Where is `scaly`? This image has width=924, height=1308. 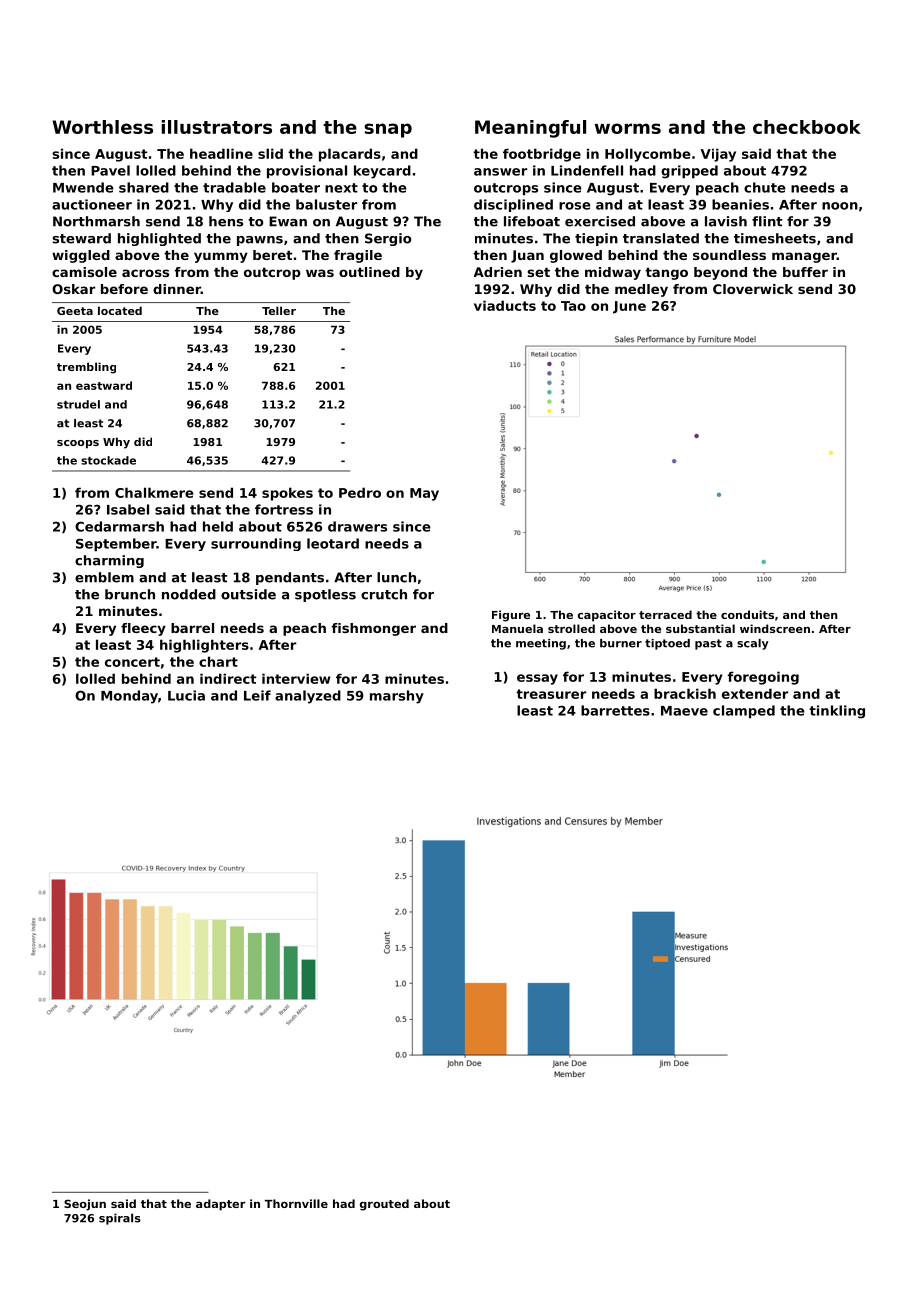 scaly is located at coordinates (753, 644).
